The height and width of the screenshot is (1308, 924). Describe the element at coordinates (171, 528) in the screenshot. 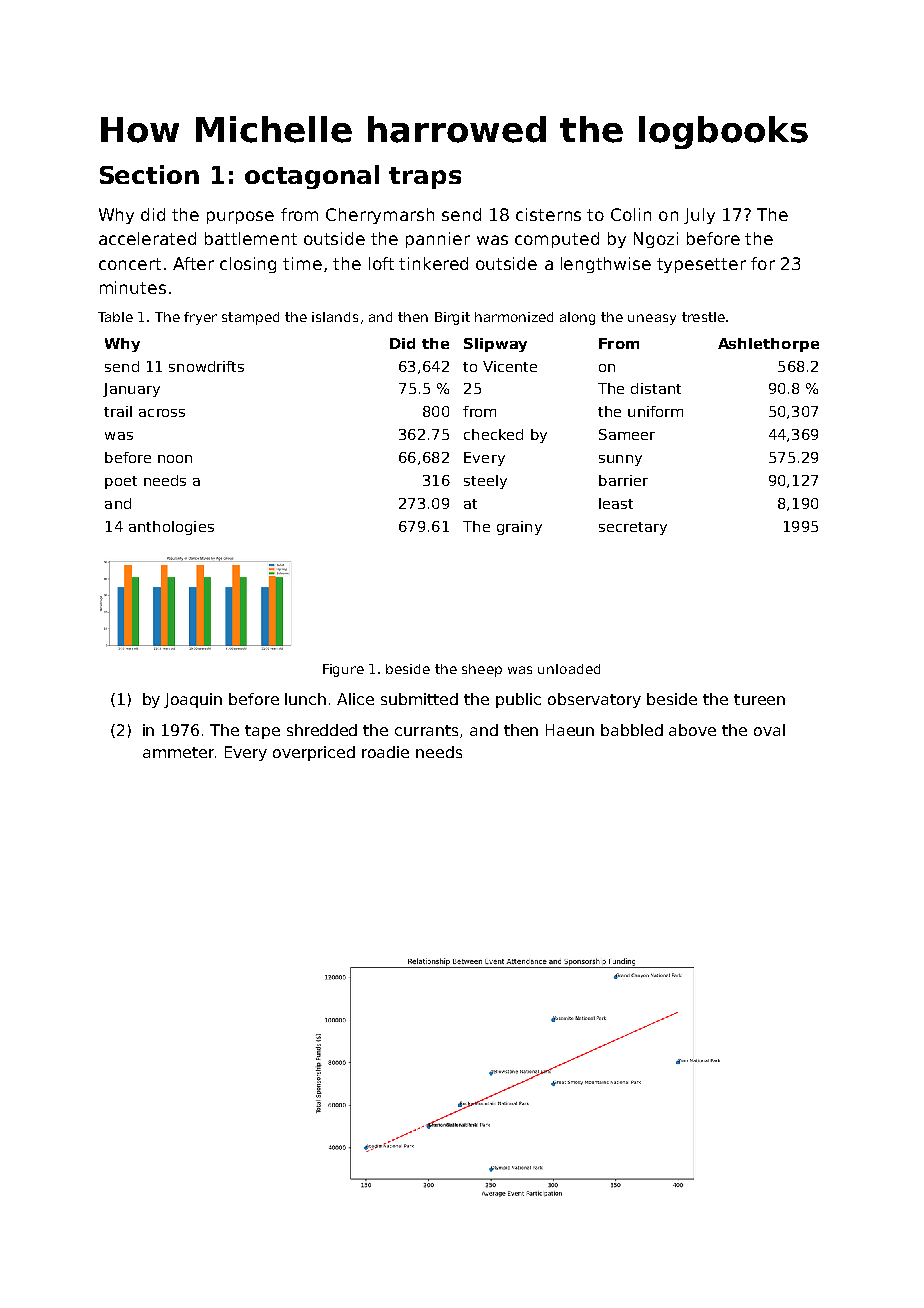

I see `anthologies` at that location.
